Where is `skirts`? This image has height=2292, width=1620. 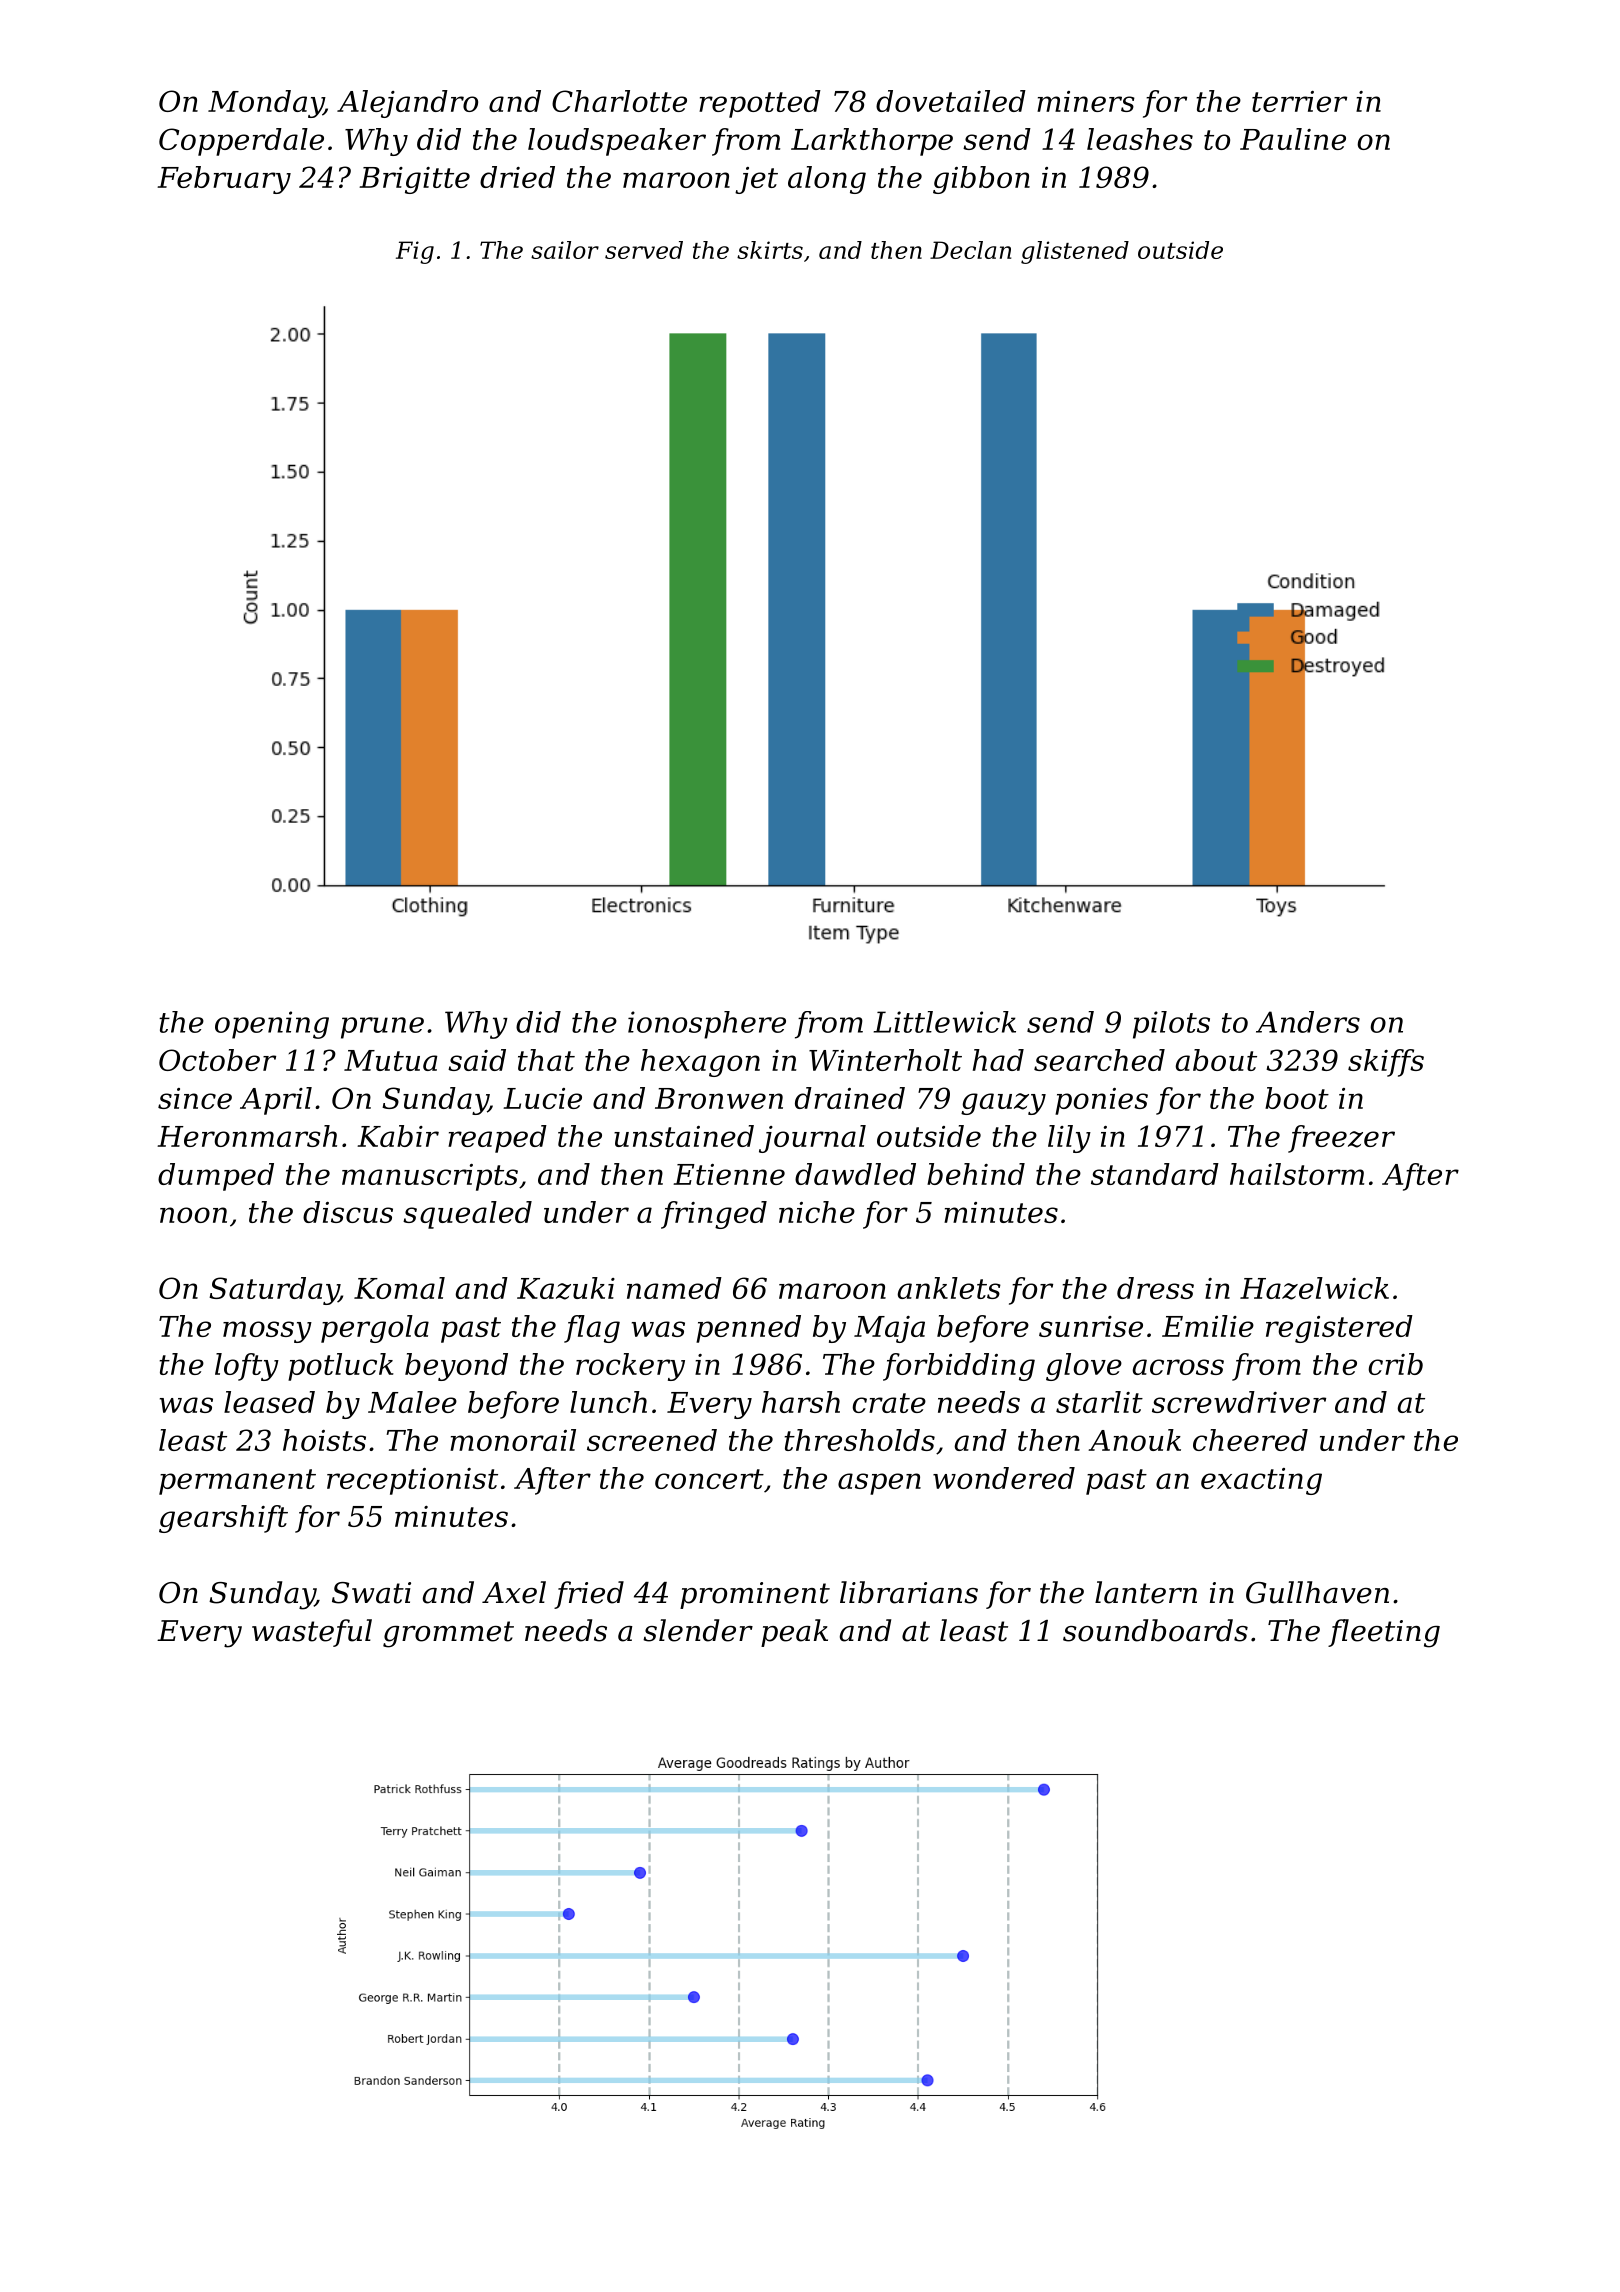
skirts is located at coordinates (770, 250).
